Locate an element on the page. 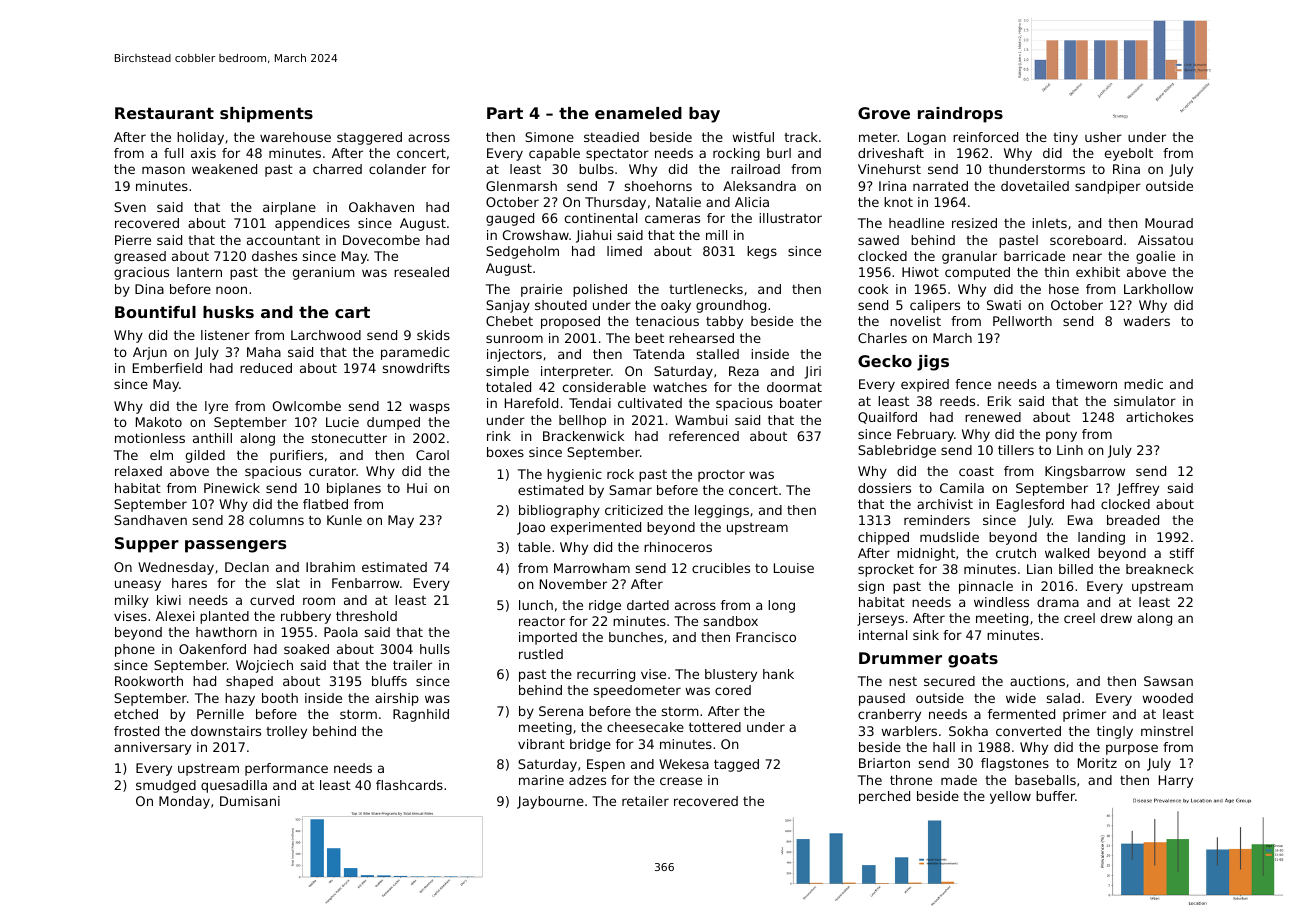  Restaurant is located at coordinates (164, 113).
